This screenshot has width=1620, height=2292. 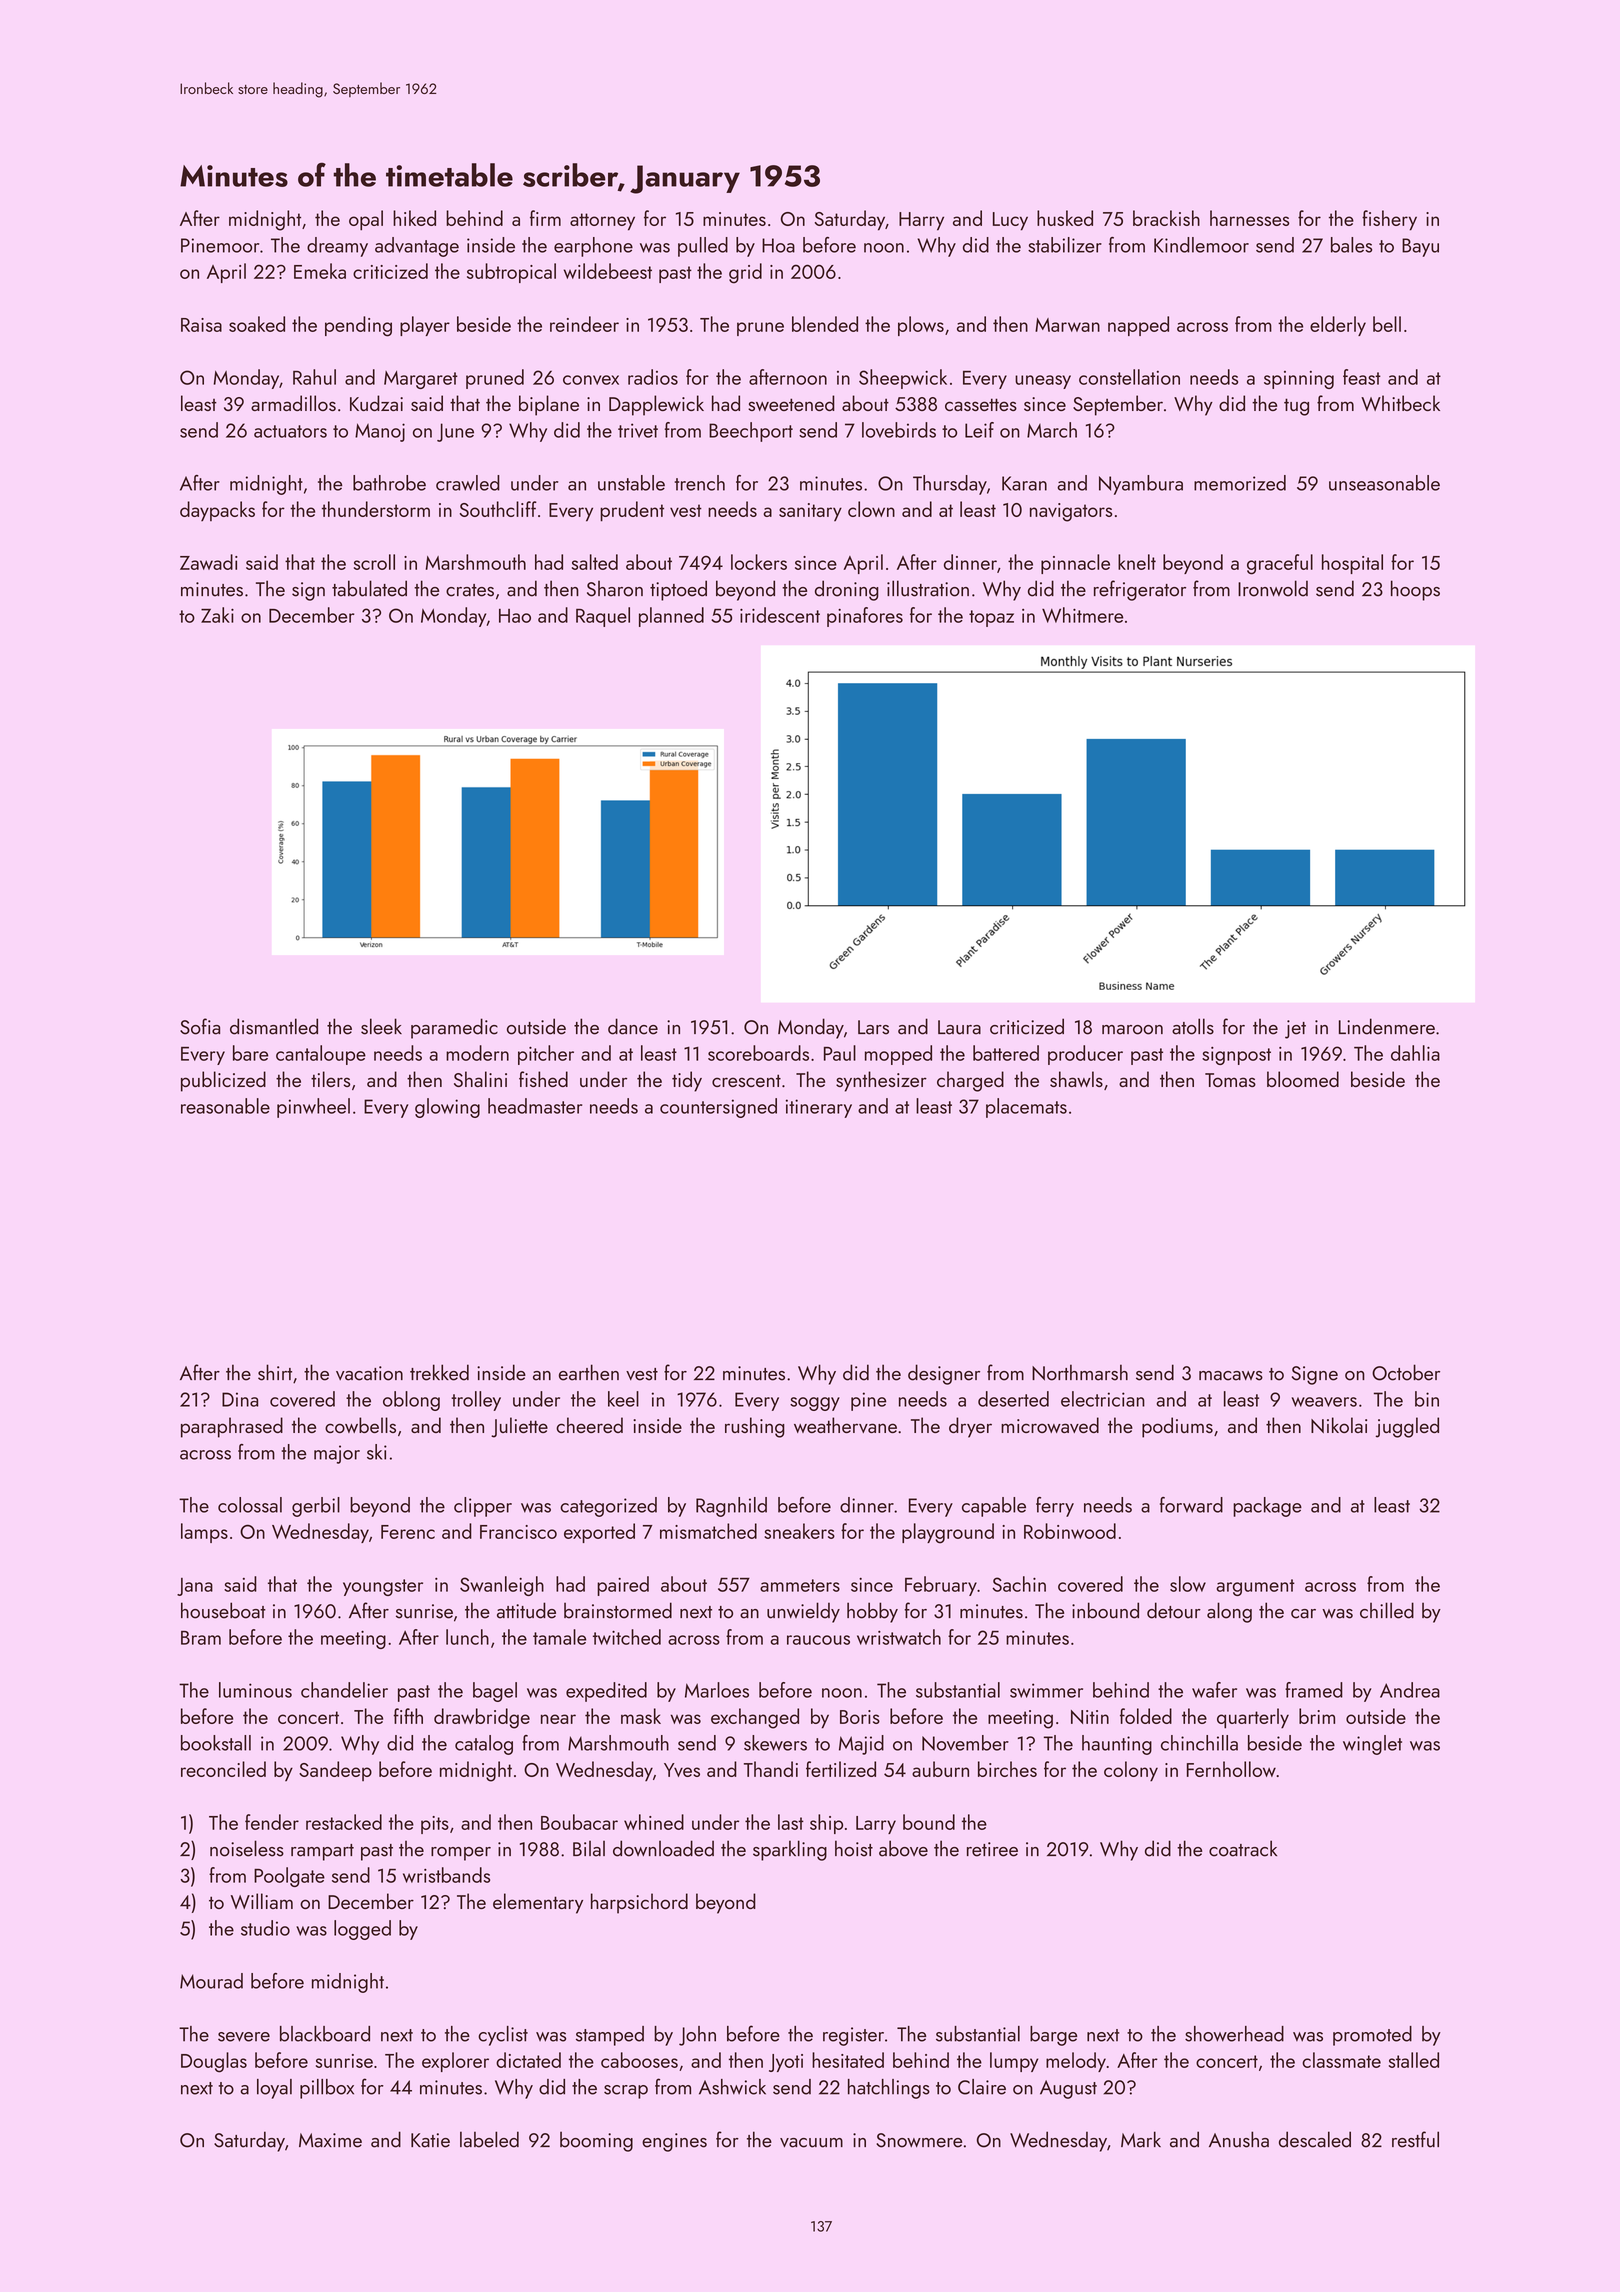 What do you see at coordinates (1249, 218) in the screenshot?
I see `harnesses` at bounding box center [1249, 218].
